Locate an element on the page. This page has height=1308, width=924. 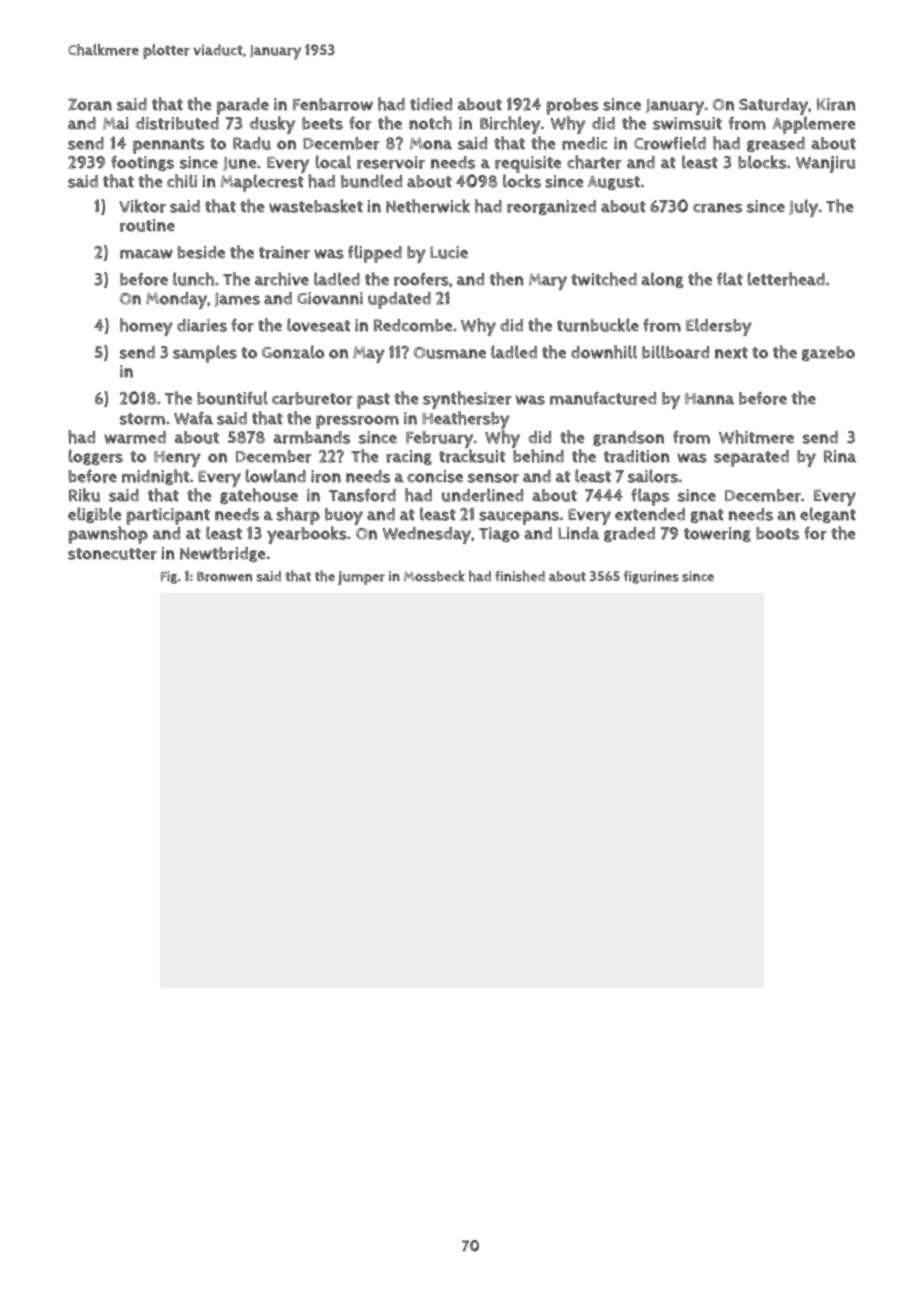
Gonzalo is located at coordinates (293, 352).
